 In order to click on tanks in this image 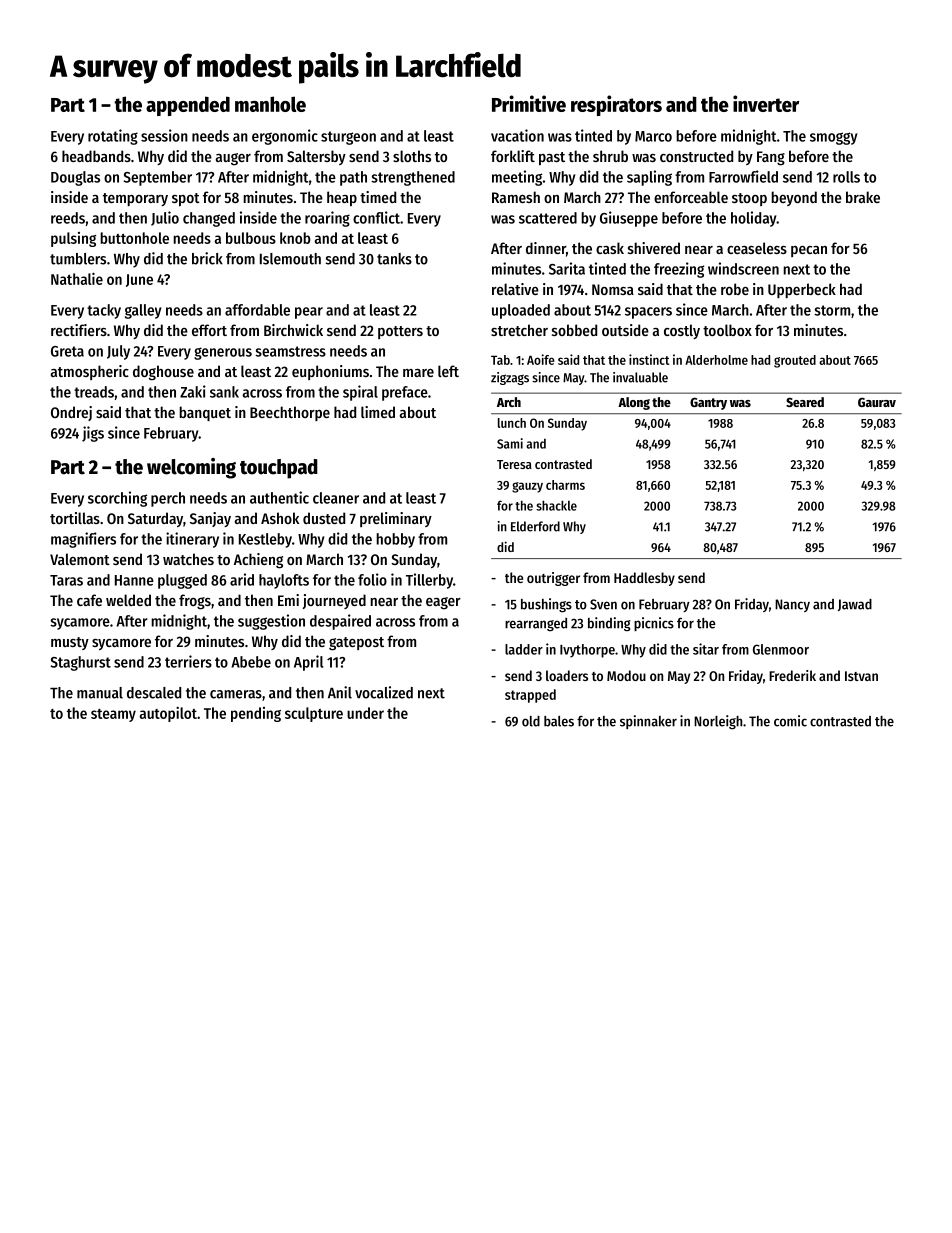, I will do `click(394, 259)`.
